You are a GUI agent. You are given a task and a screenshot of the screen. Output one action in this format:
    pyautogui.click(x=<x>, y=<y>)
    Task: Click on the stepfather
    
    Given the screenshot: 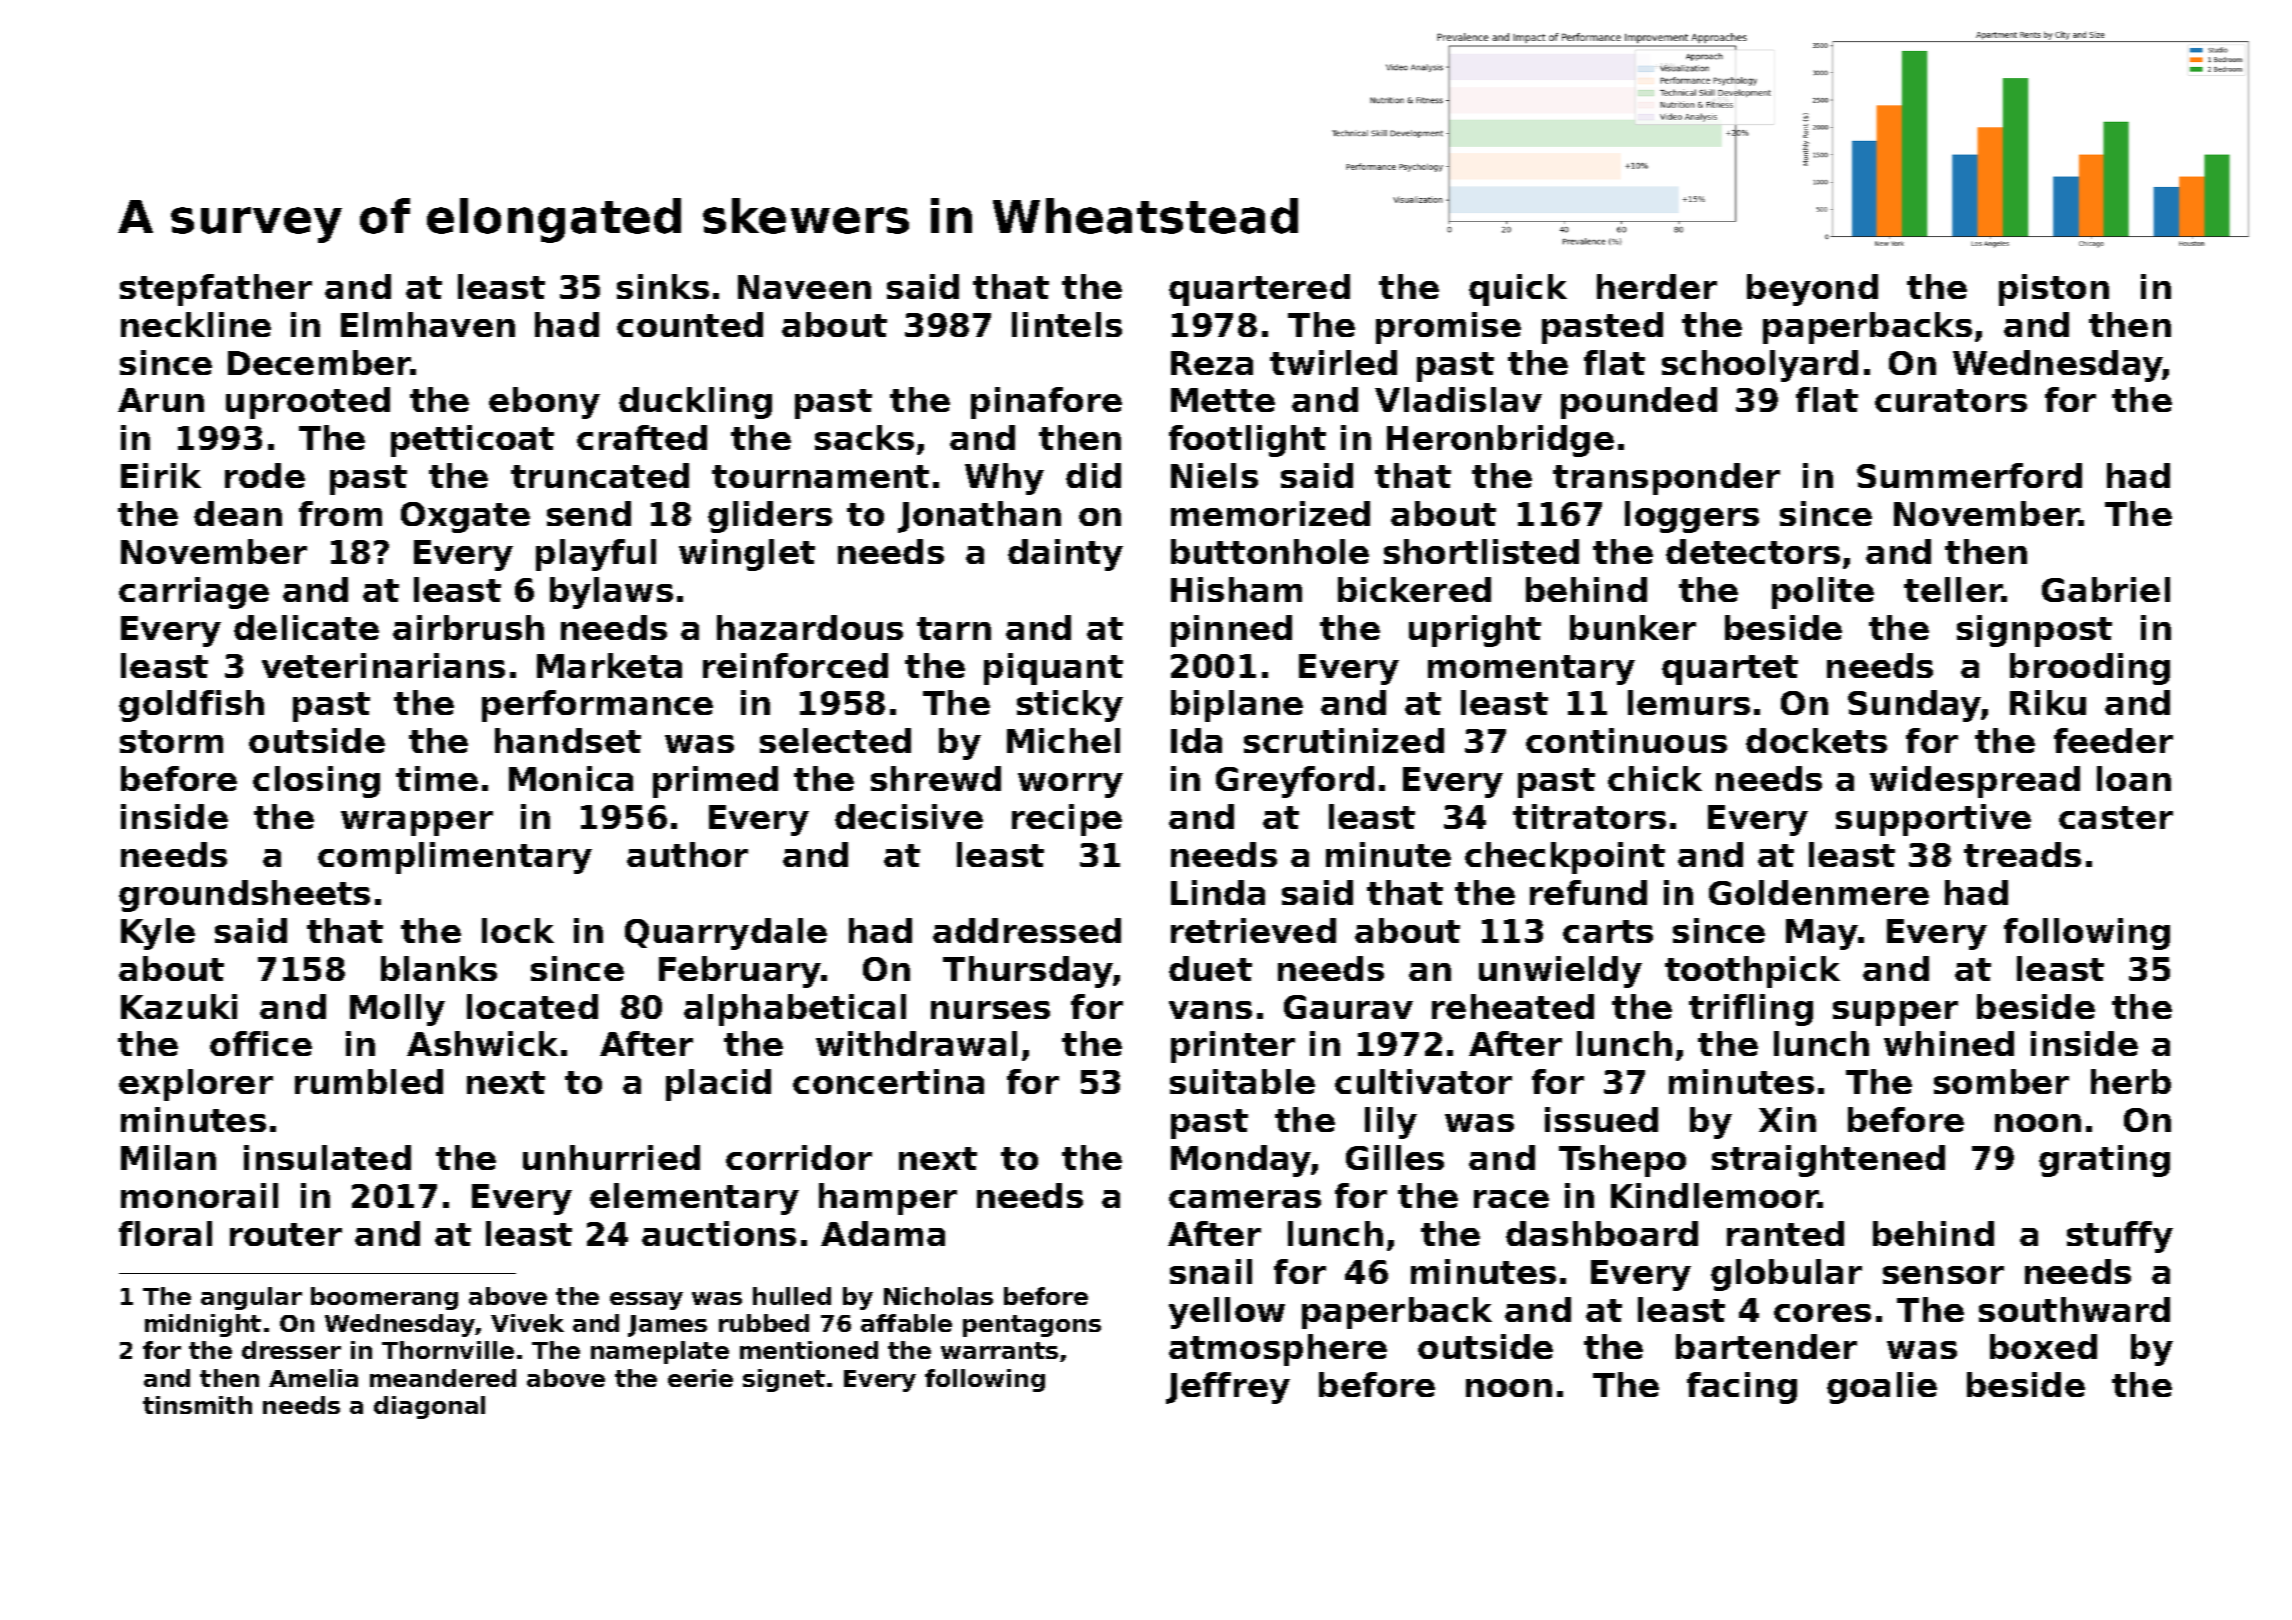 What is the action you would take?
    pyautogui.click(x=216, y=290)
